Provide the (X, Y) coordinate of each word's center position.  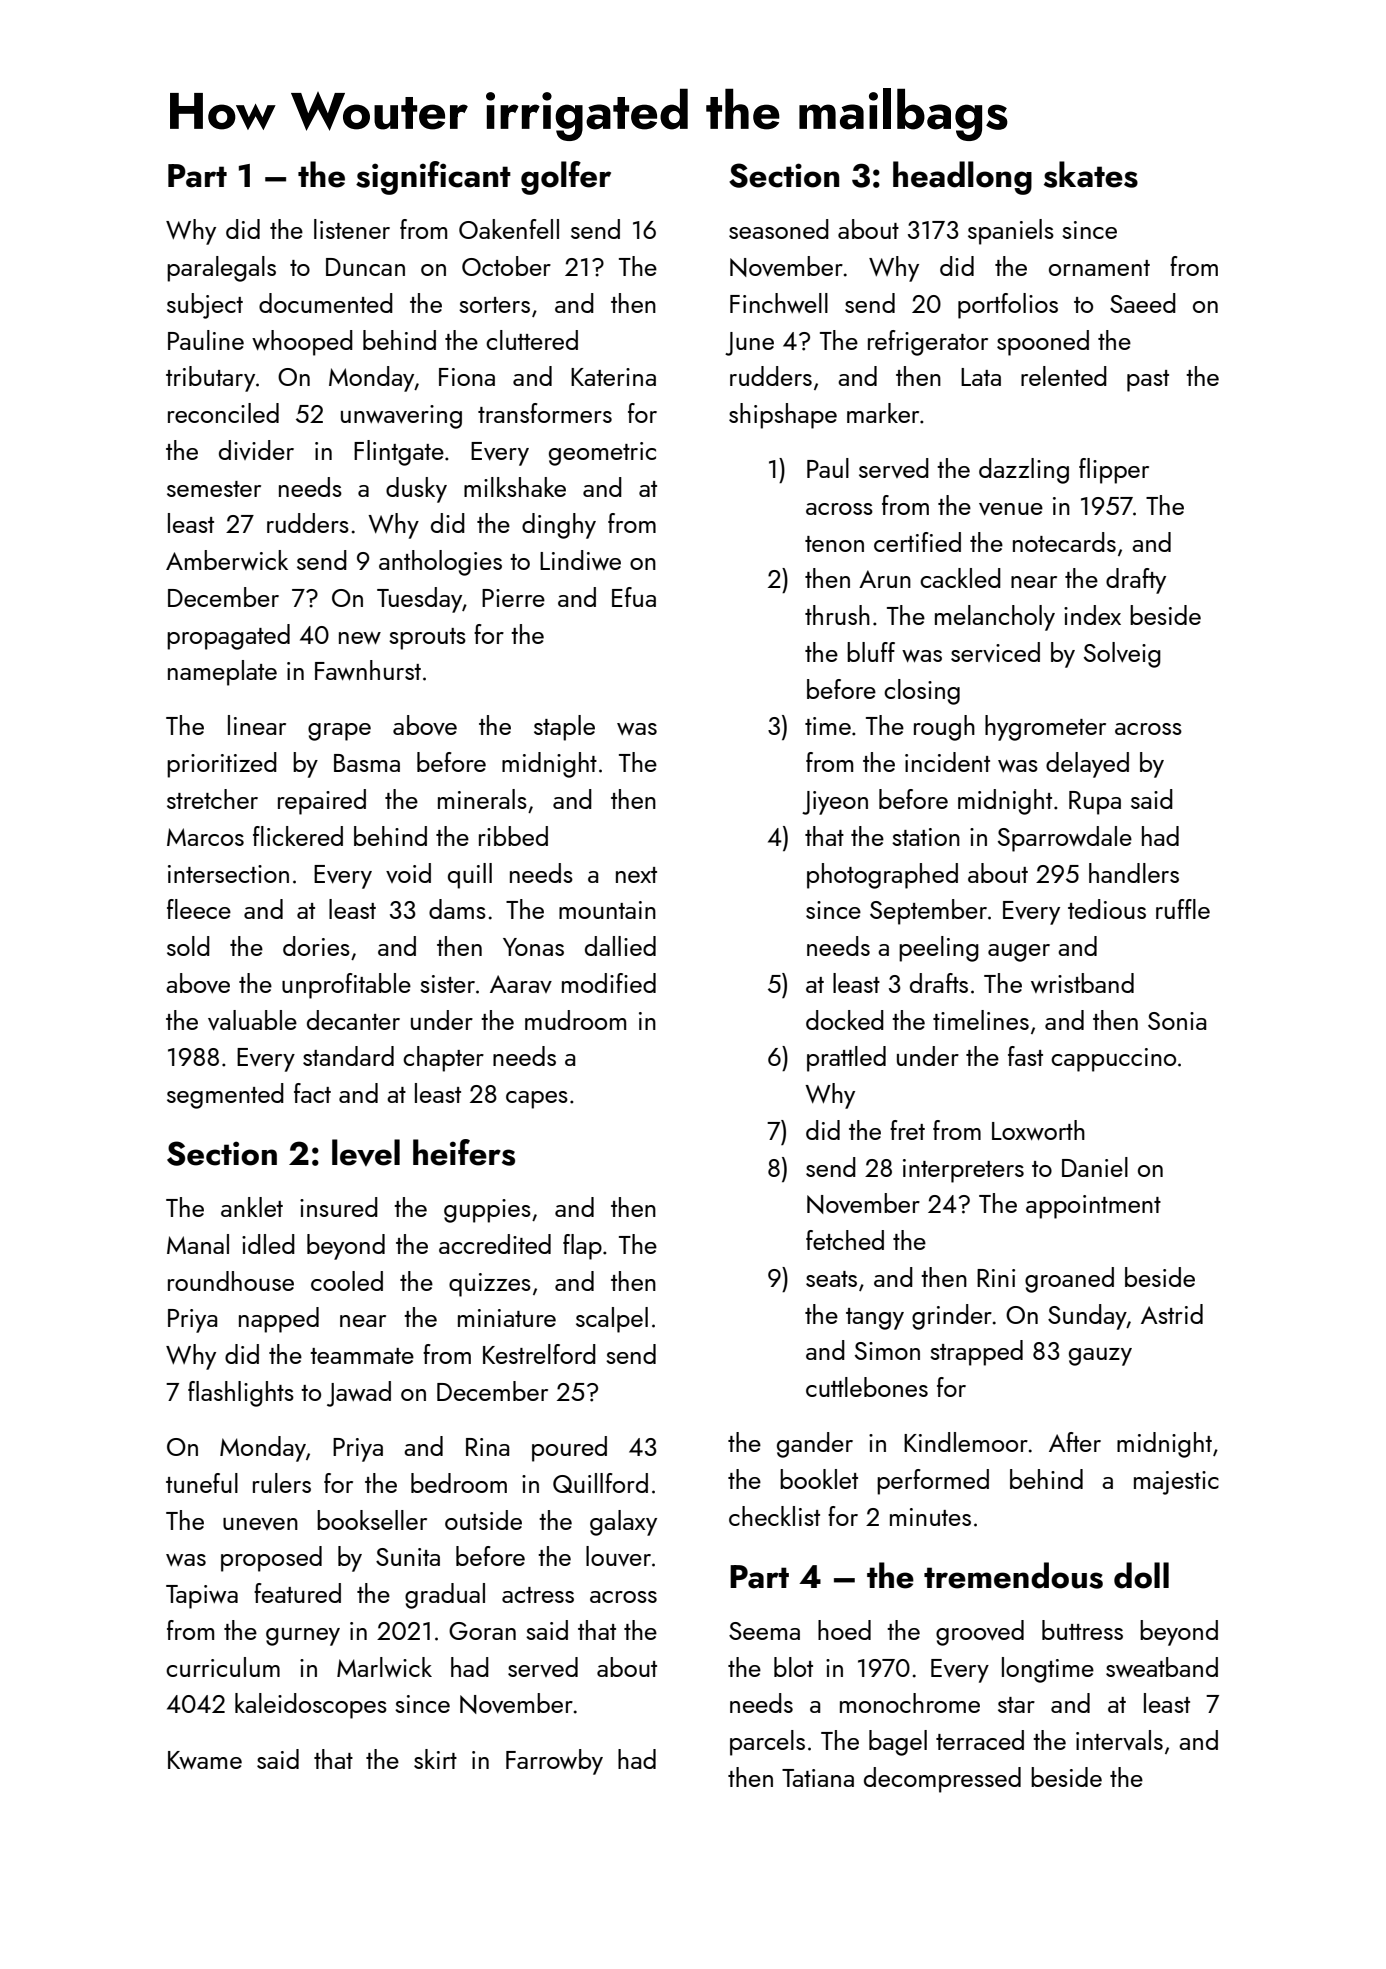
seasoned (779, 229)
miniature (507, 1318)
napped (279, 1320)
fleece (199, 909)
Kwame (205, 1760)
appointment (1093, 1207)
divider (256, 450)
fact (312, 1093)
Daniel (1095, 1167)
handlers (1134, 873)
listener (352, 229)
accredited (495, 1244)
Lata (981, 377)
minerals (482, 799)
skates (1091, 174)
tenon (834, 544)
